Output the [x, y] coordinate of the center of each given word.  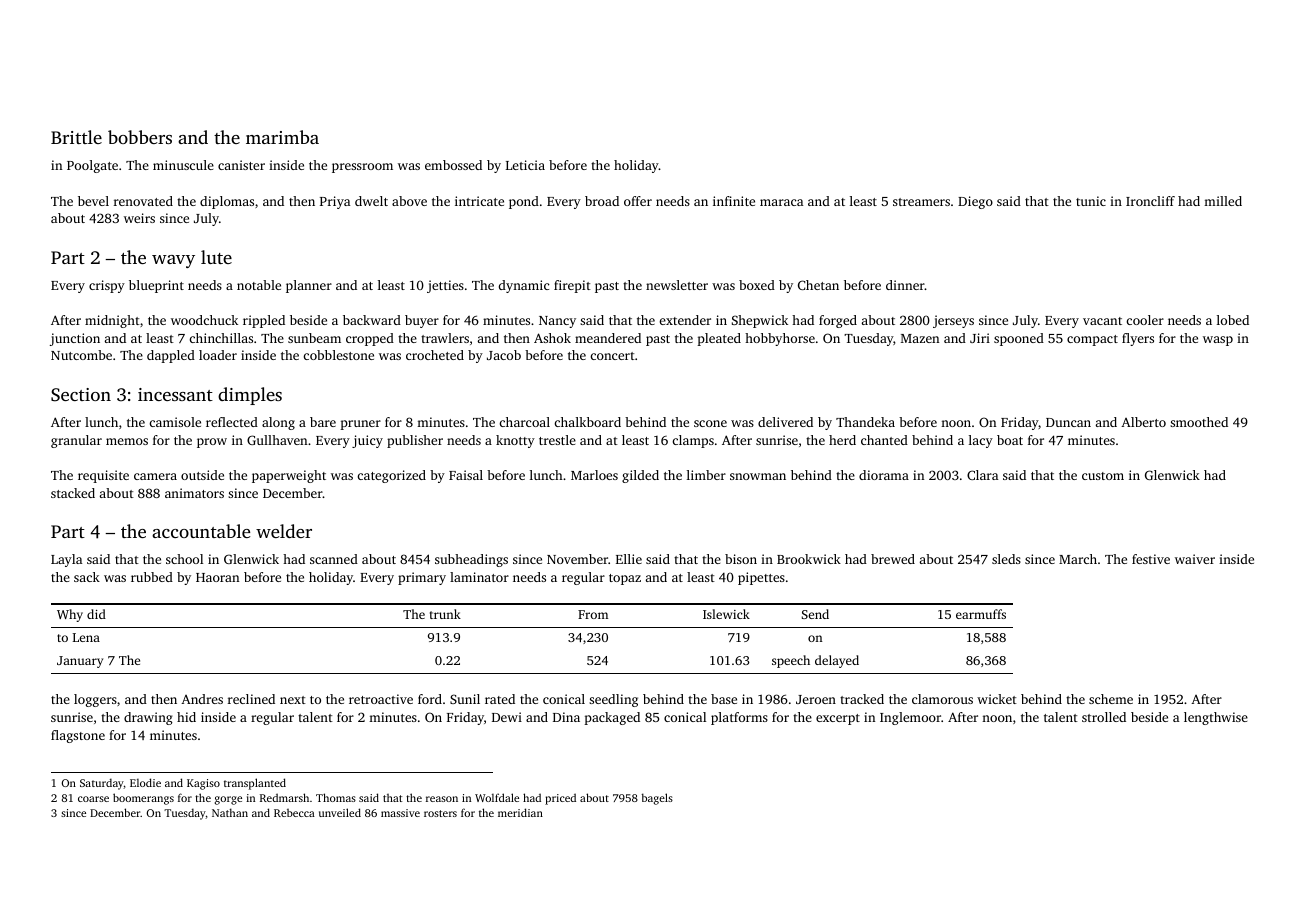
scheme [1111, 699]
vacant [1102, 321]
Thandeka [865, 422]
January [80, 662]
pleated [719, 339]
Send [815, 614]
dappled [171, 356]
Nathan [230, 812]
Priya [335, 202]
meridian [520, 812]
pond [524, 202]
